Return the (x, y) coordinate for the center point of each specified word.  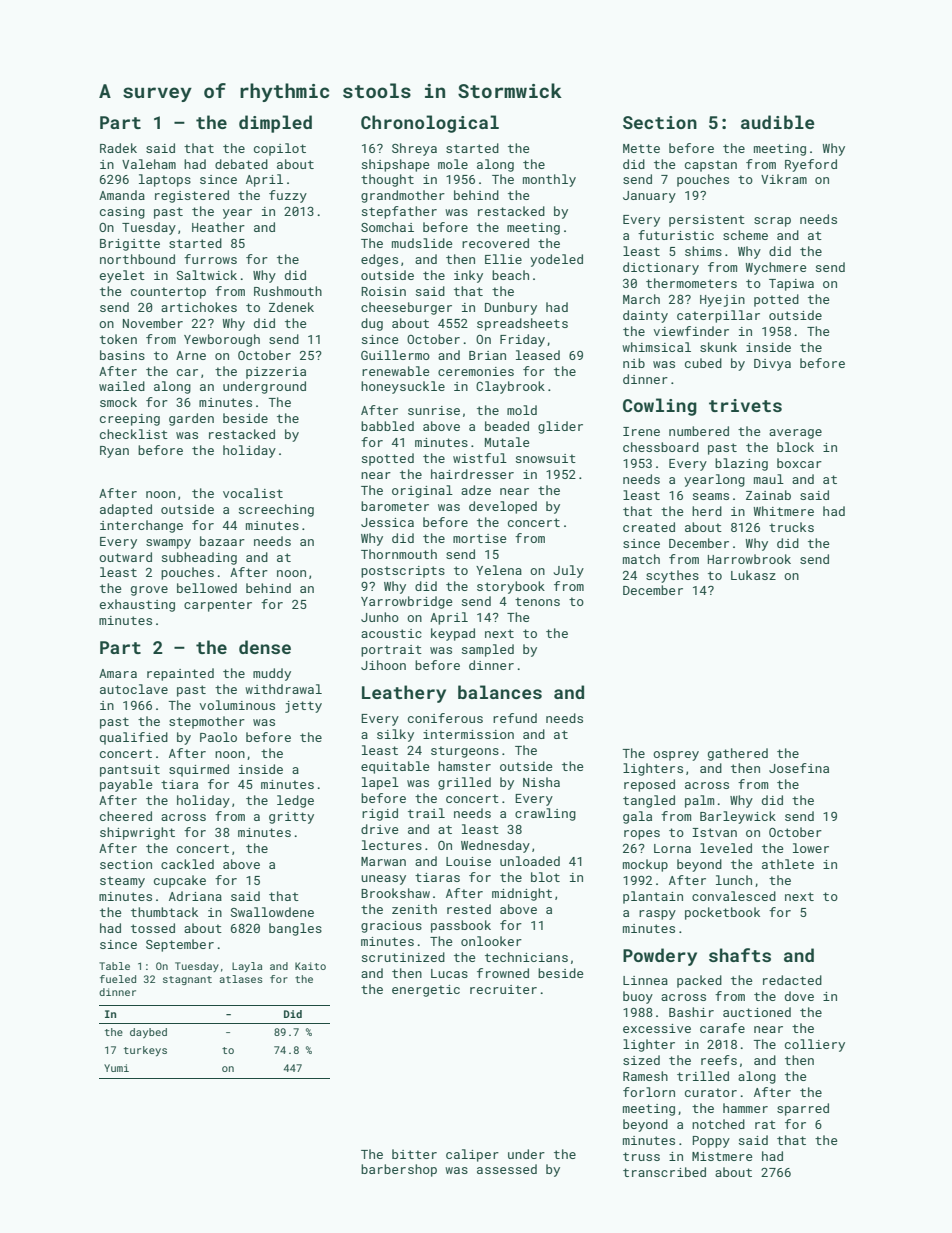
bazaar (222, 541)
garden (191, 419)
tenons (537, 601)
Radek (118, 148)
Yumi (116, 1068)
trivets (745, 405)
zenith (414, 909)
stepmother (207, 722)
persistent (707, 221)
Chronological (430, 124)
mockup (645, 865)
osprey (676, 756)
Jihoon (383, 665)
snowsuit (546, 458)
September (180, 945)
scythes (672, 576)
